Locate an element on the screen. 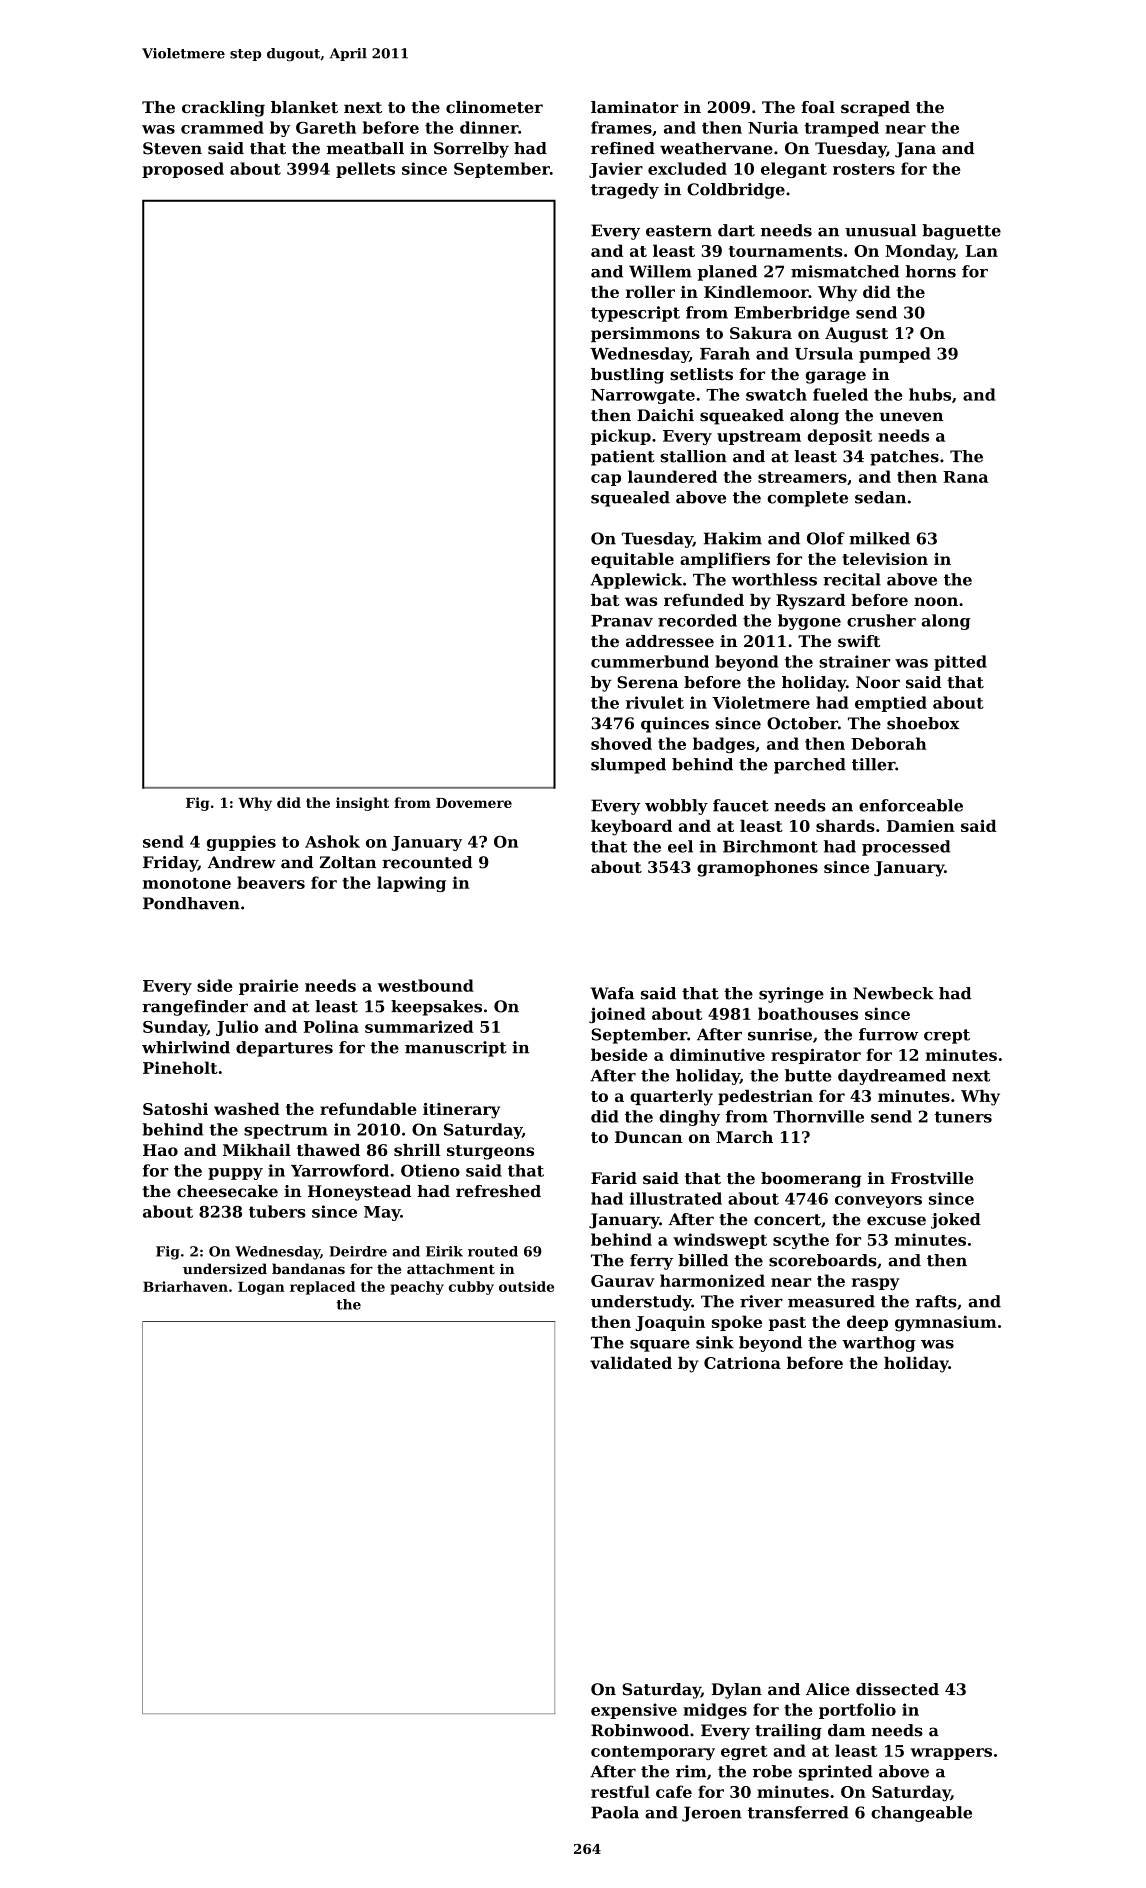 The height and width of the screenshot is (1888, 1146). expensive is located at coordinates (634, 1711).
